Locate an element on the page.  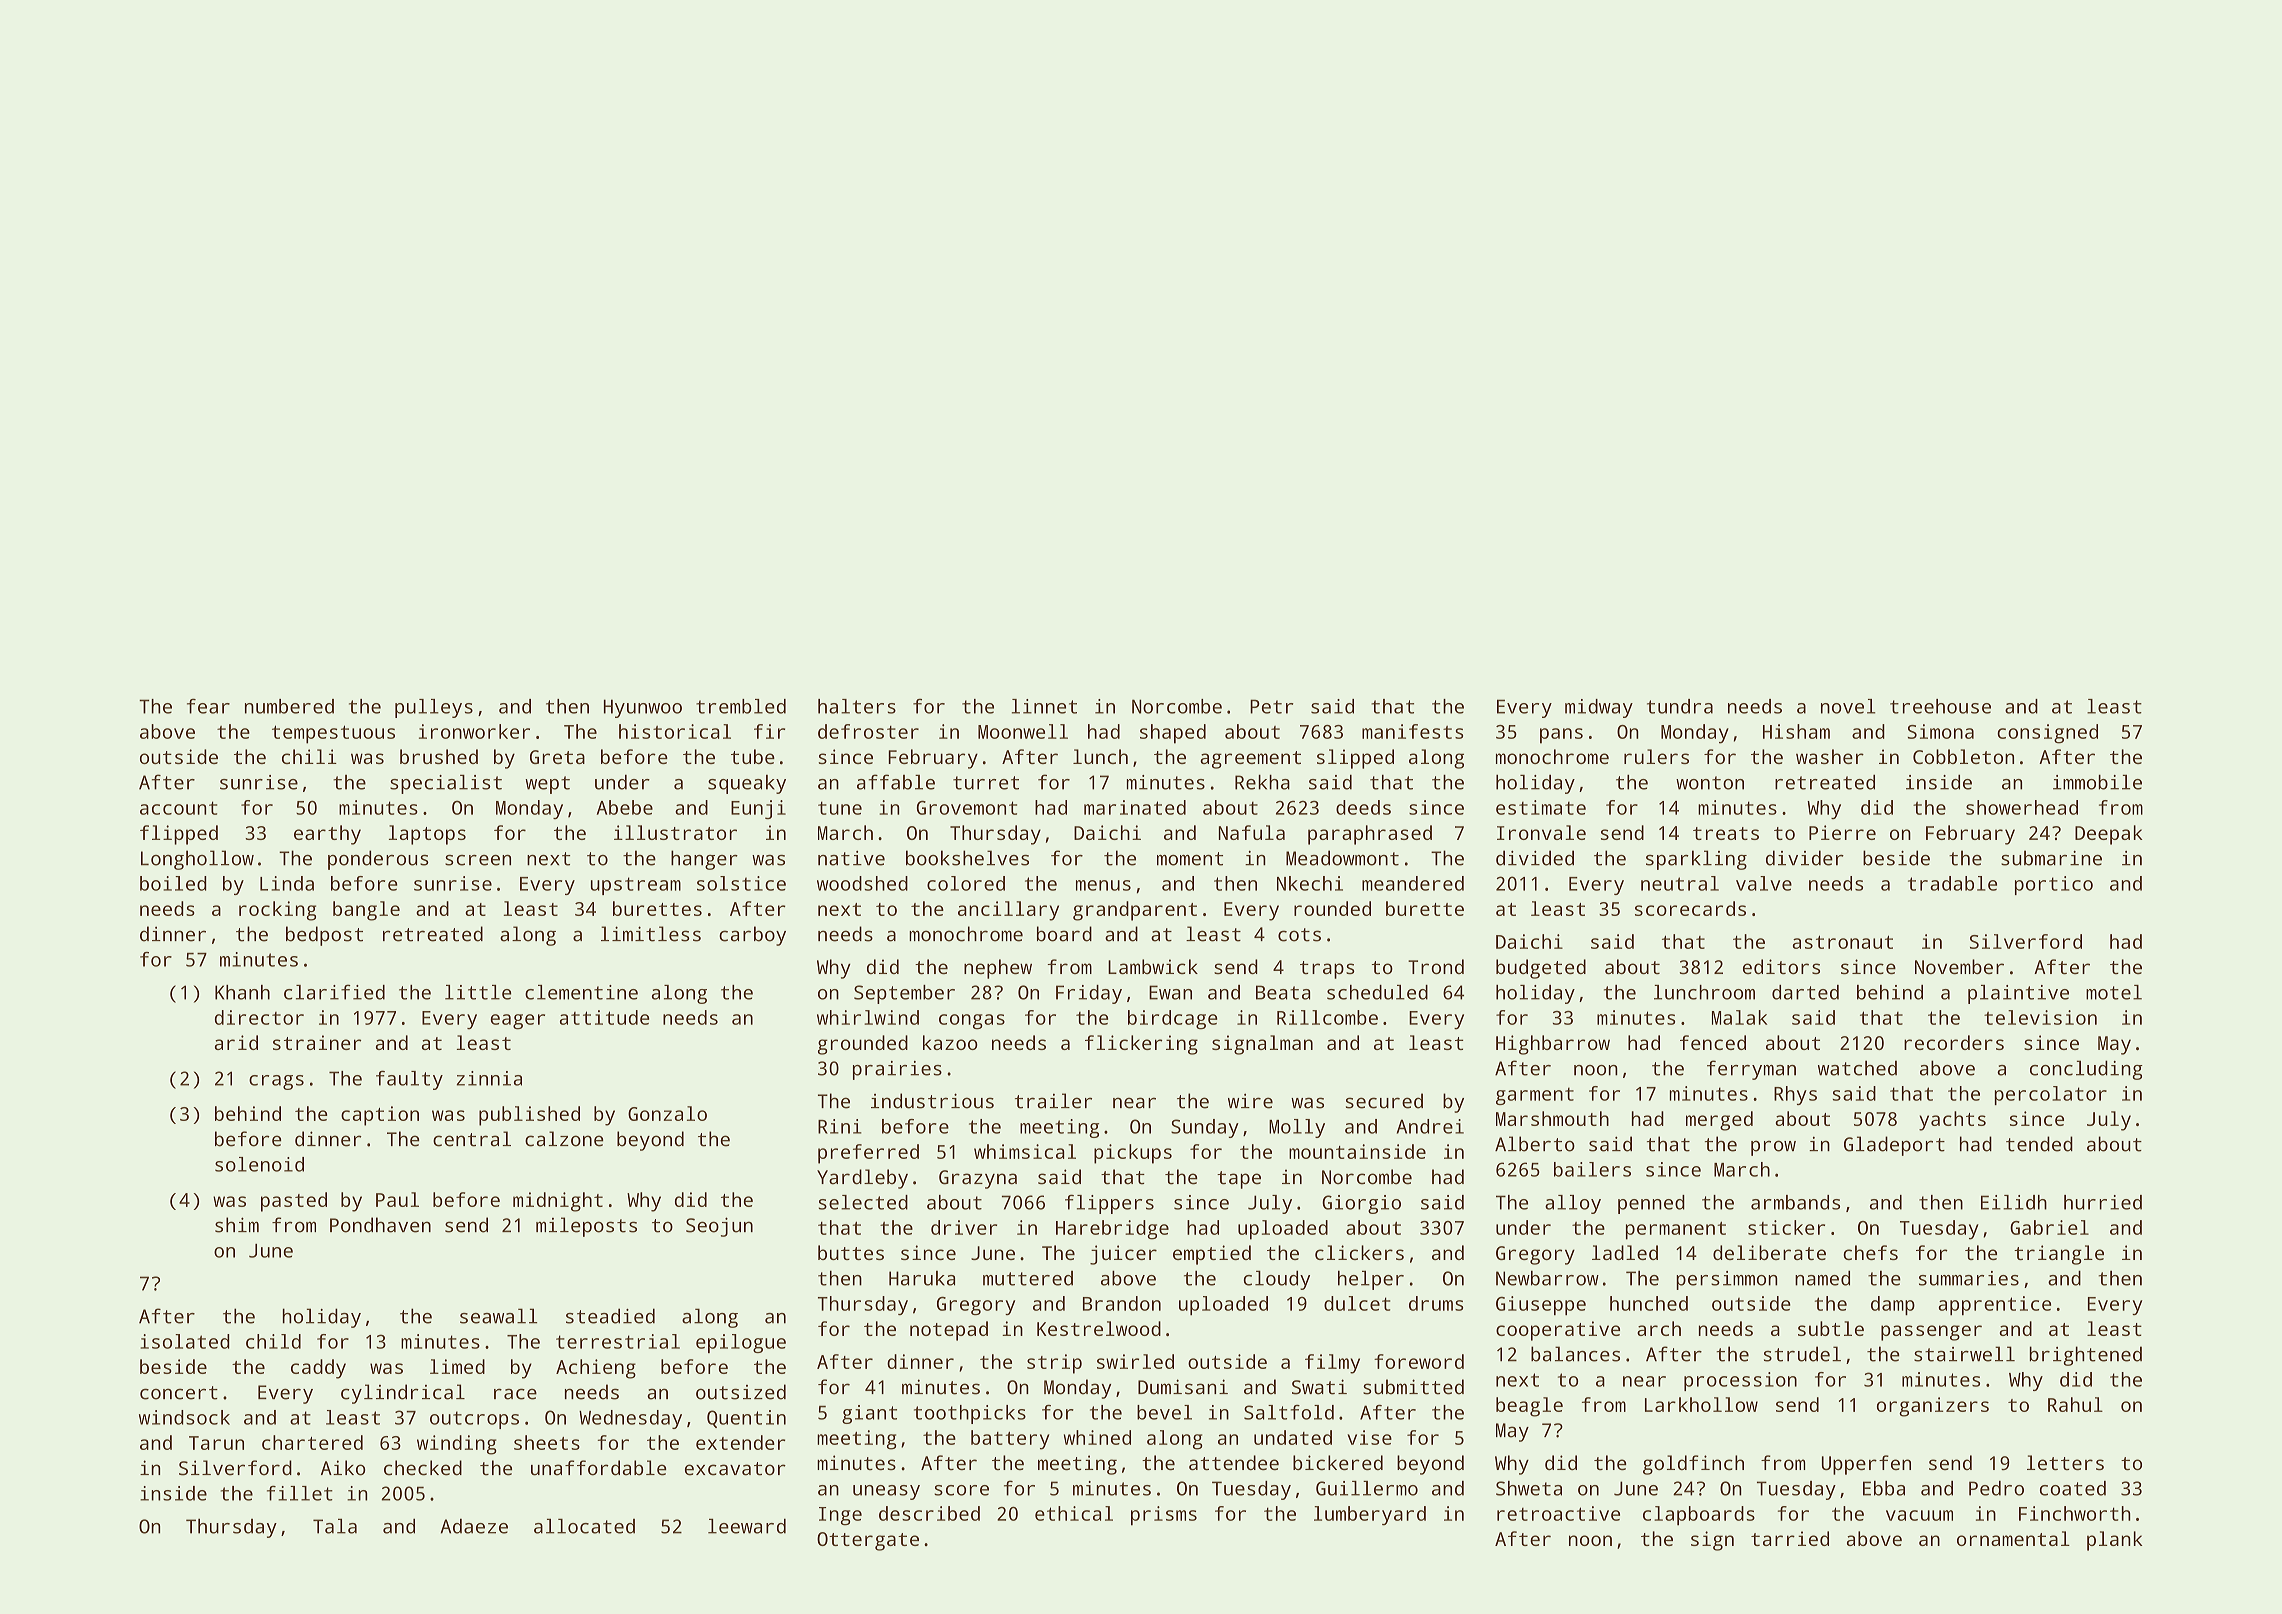
seawall is located at coordinates (498, 1316).
